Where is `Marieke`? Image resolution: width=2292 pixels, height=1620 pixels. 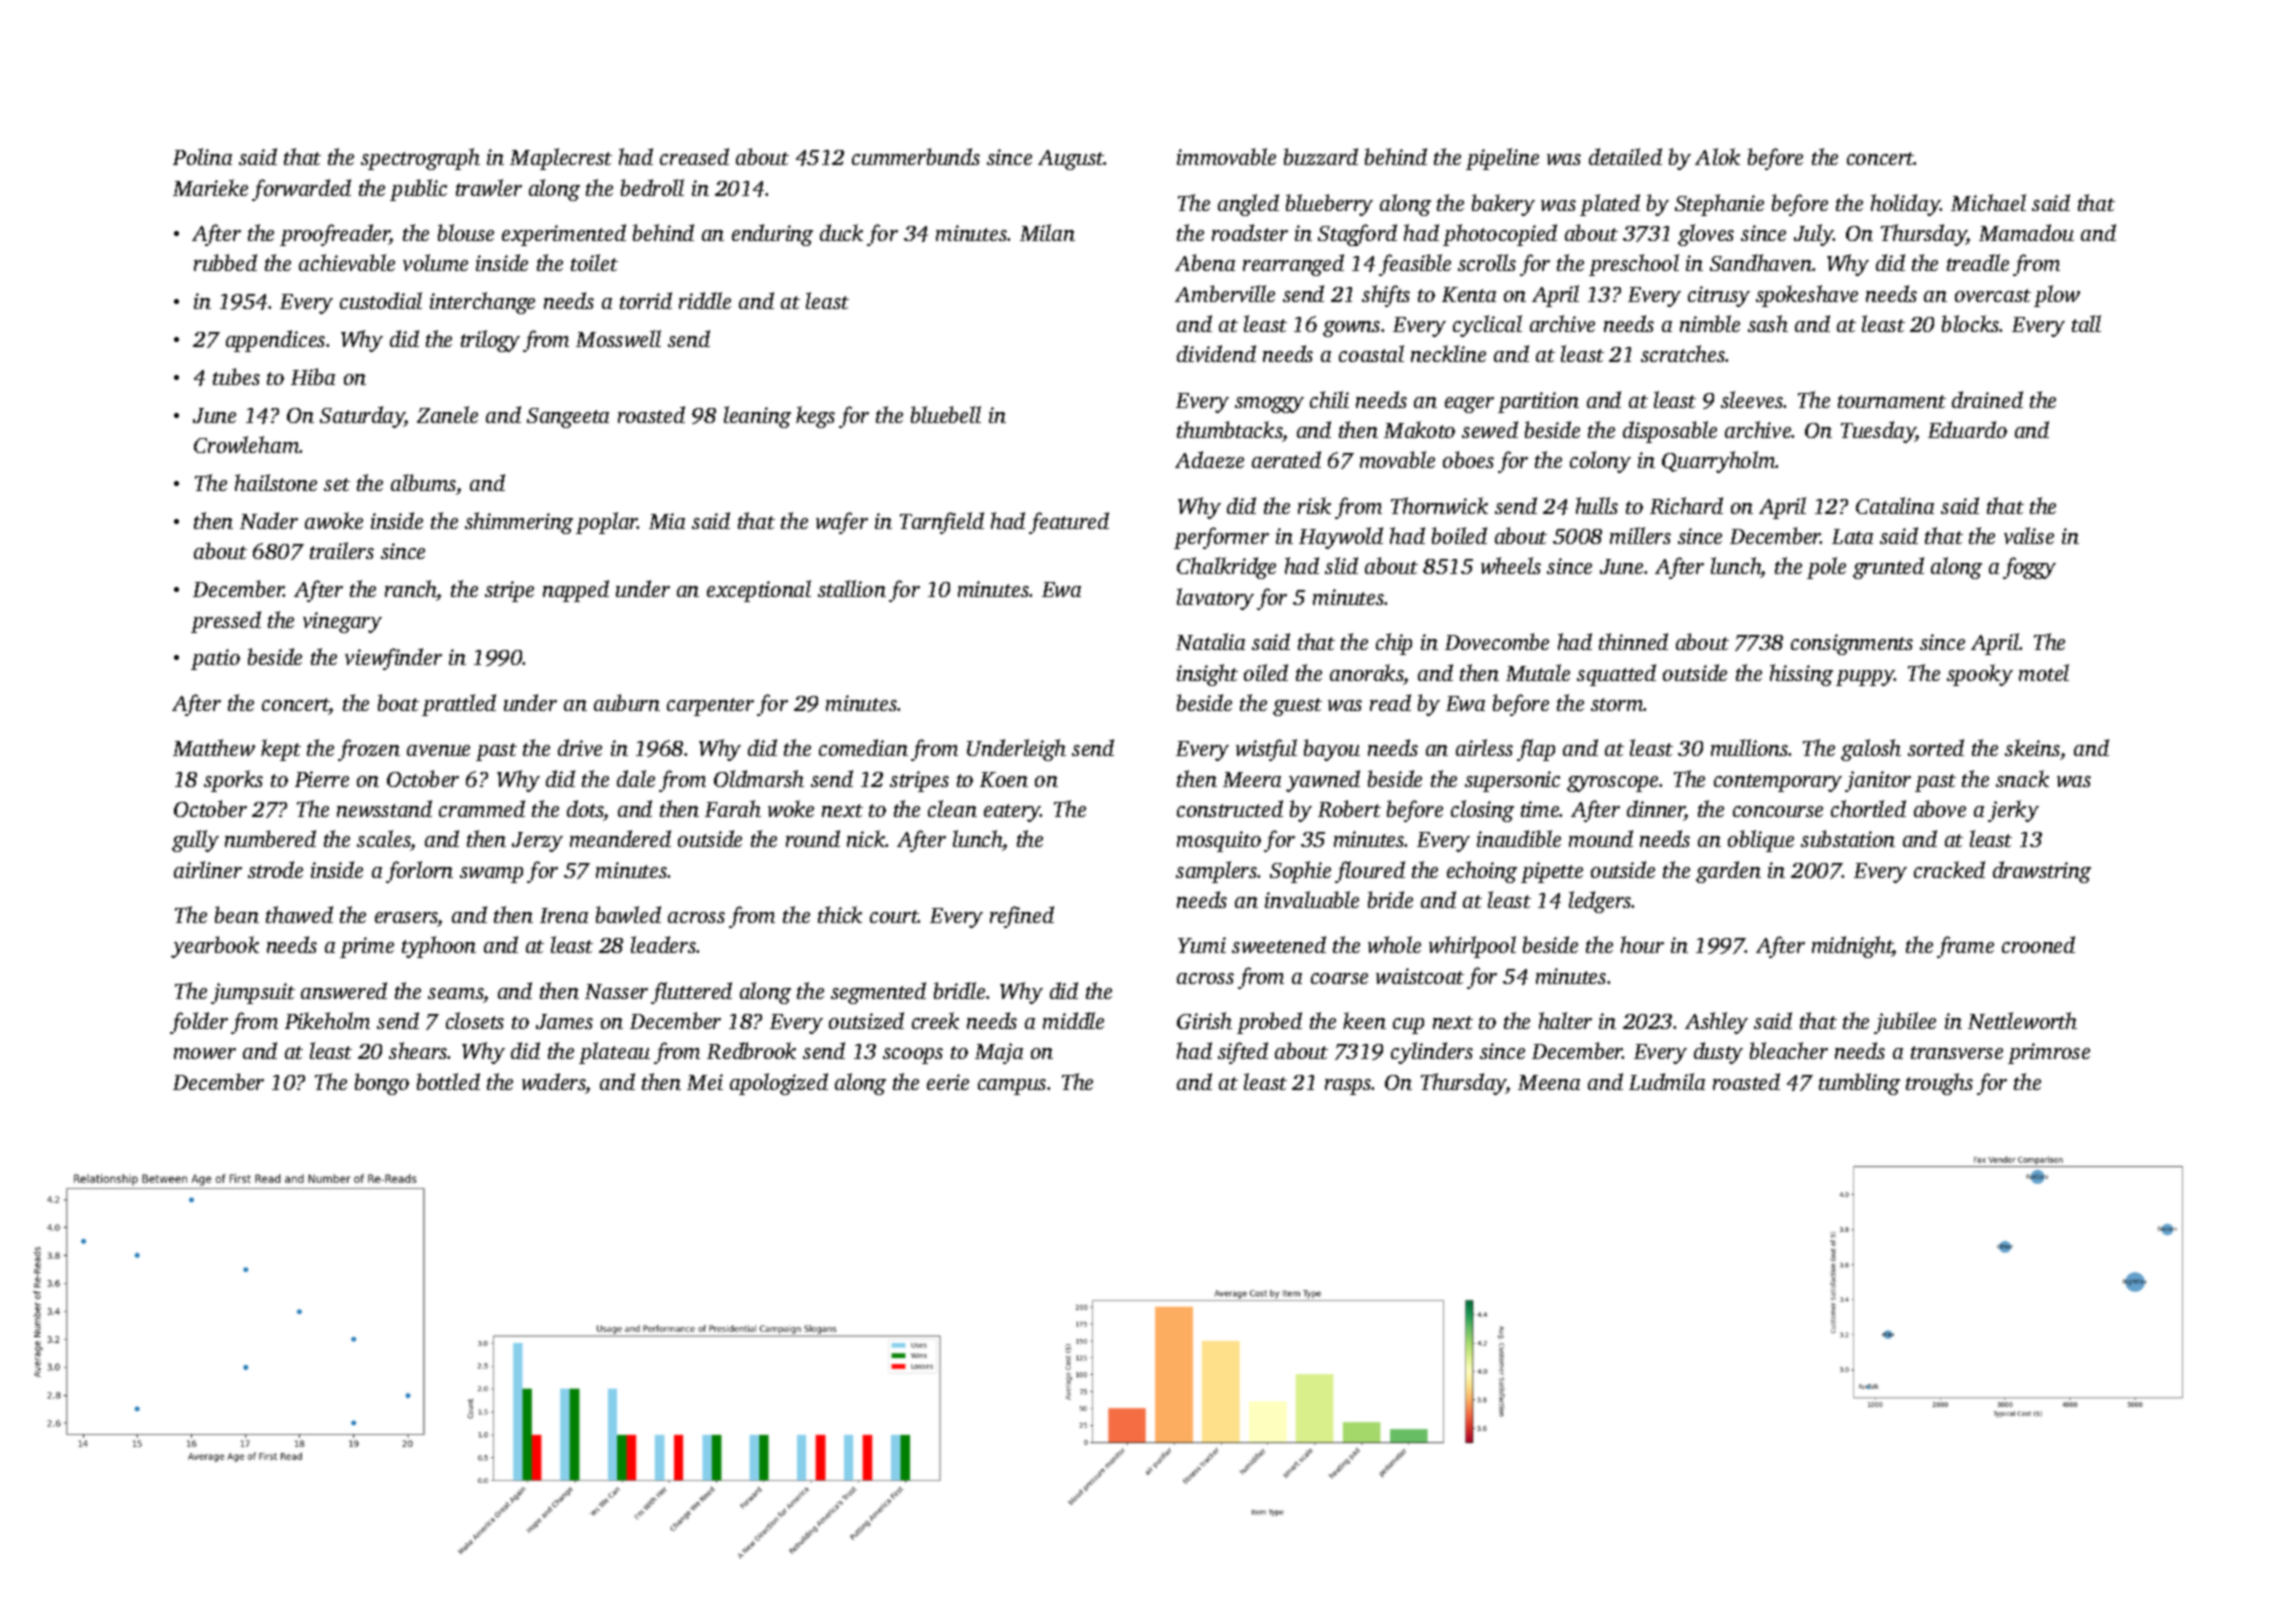
Marieke is located at coordinates (210, 187).
